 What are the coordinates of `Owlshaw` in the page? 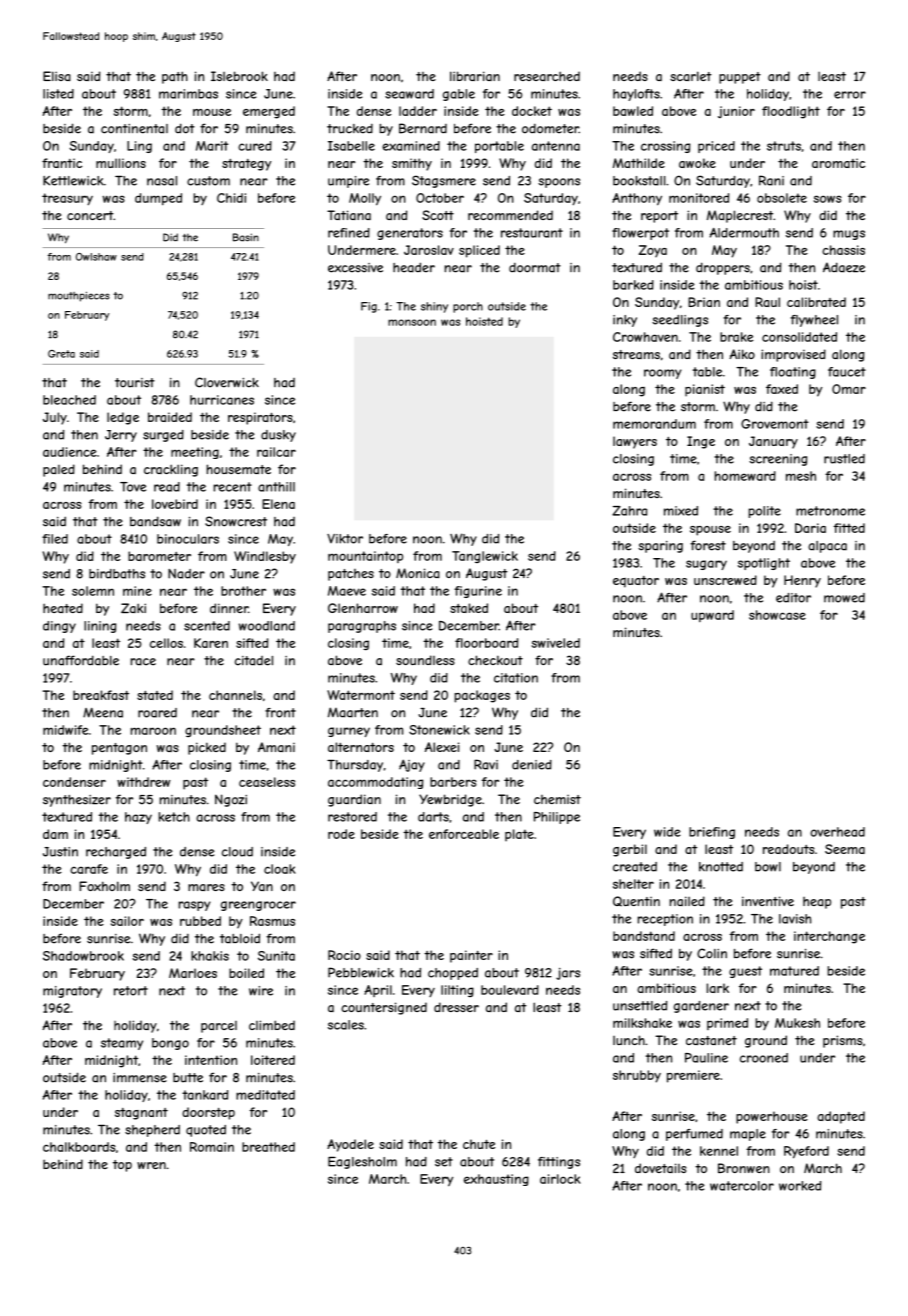 It's located at (96, 257).
